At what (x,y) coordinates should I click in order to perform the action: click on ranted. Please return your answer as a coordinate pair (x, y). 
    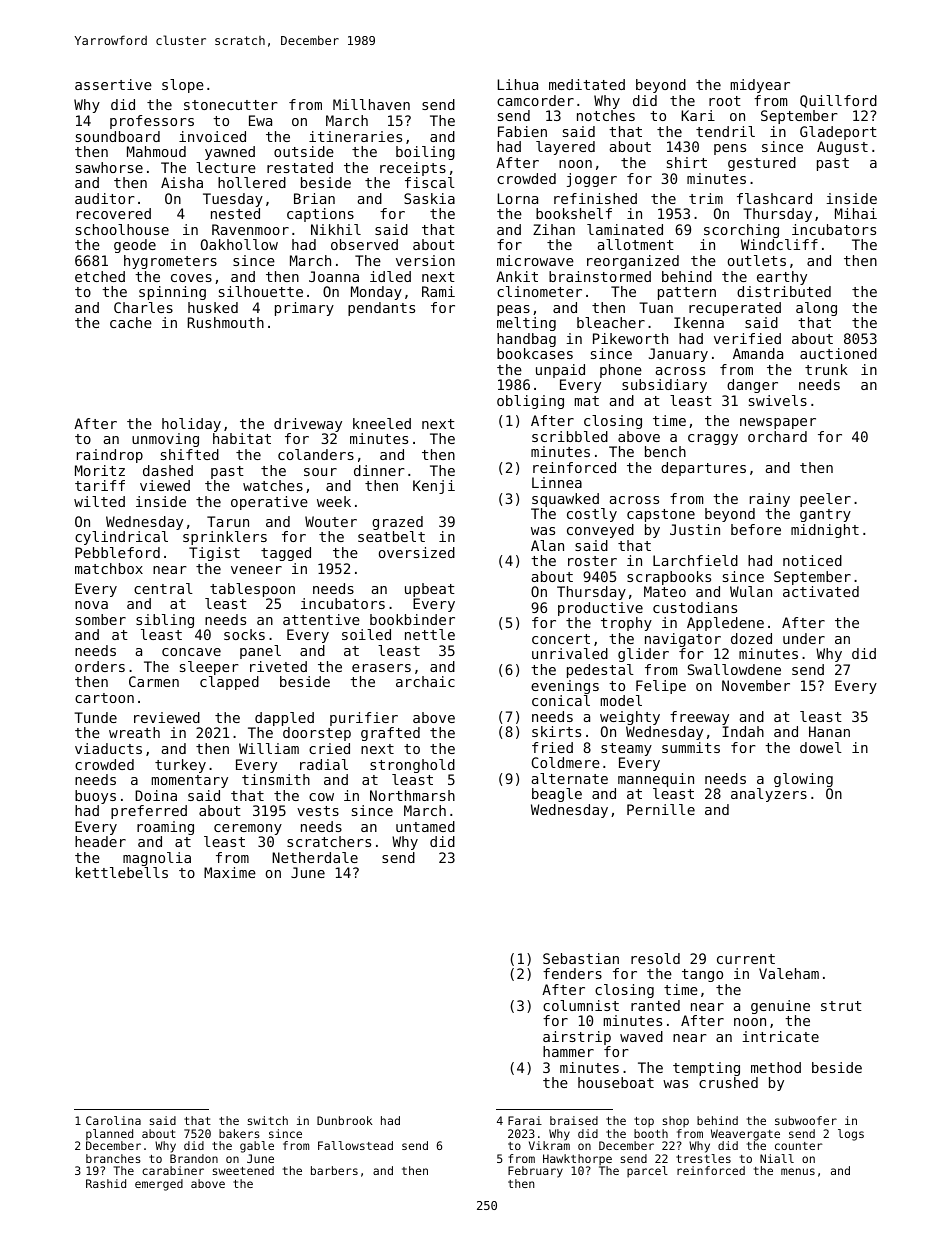
    Looking at the image, I should click on (655, 1005).
